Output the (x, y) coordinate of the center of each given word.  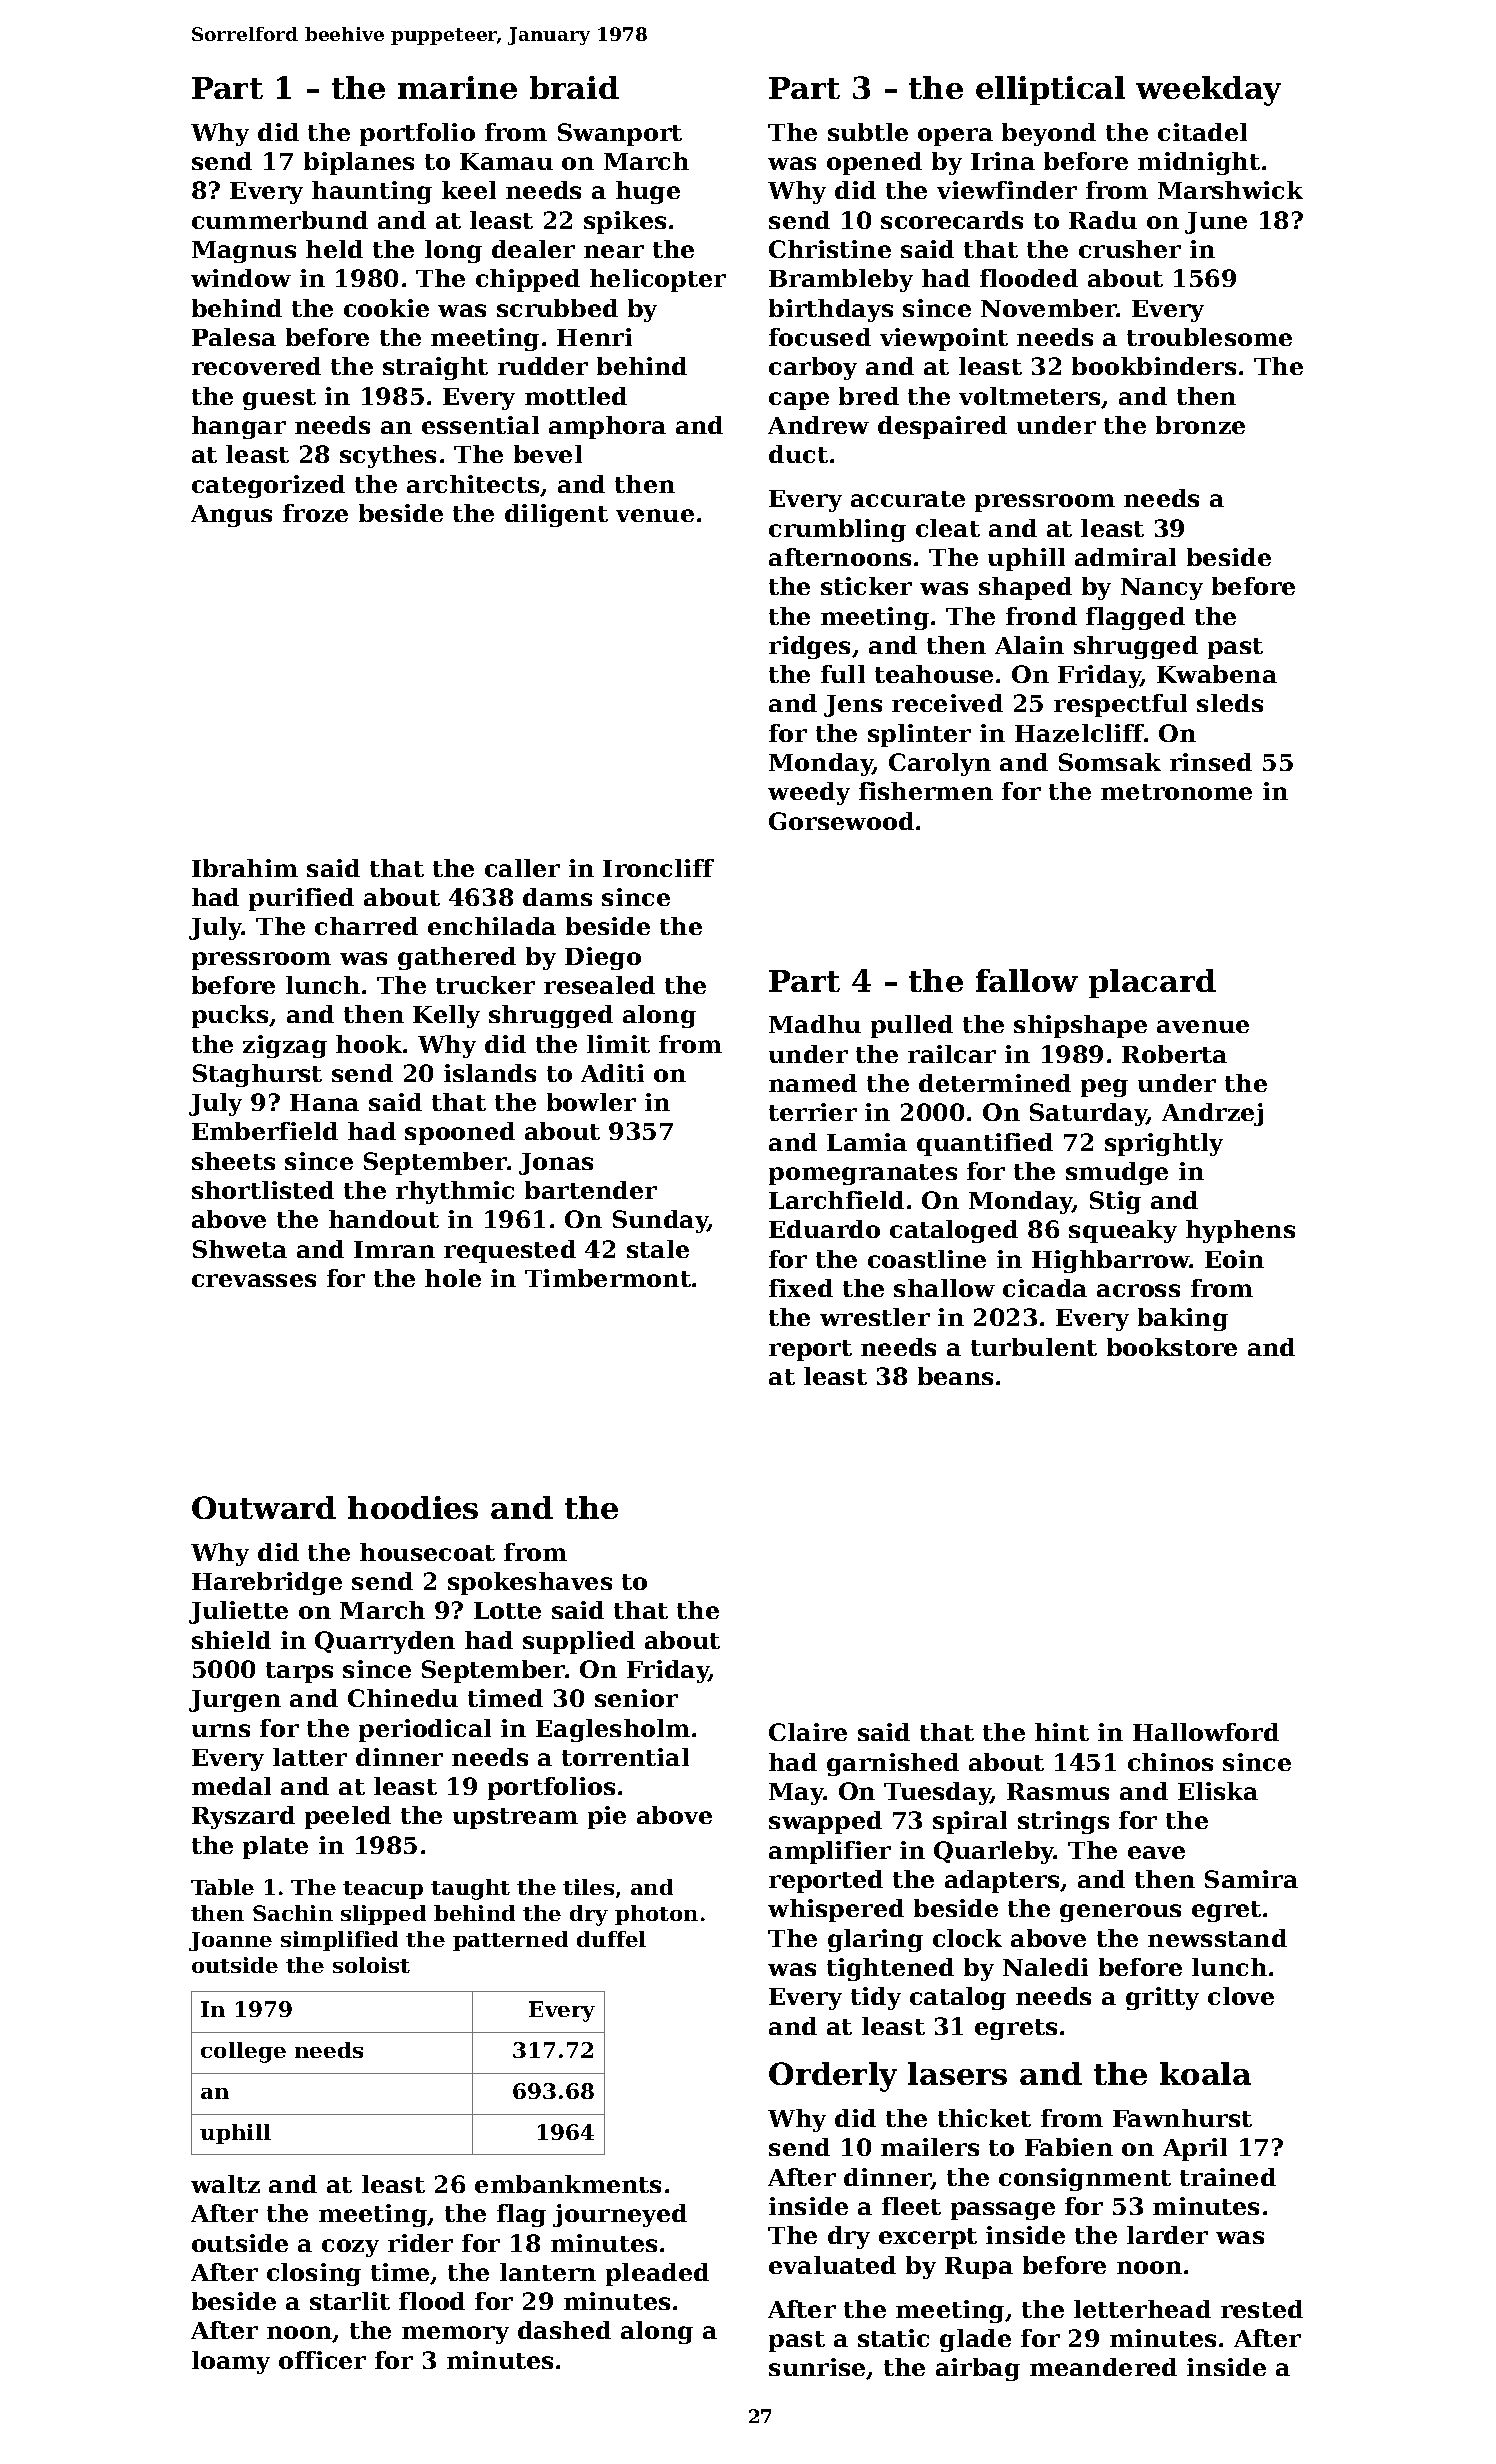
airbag (978, 2369)
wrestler (875, 1317)
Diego (603, 958)
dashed (564, 2330)
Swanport (620, 134)
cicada (1045, 1288)
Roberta (1174, 1054)
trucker (485, 985)
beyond (1049, 134)
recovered (256, 366)
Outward (264, 1507)
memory (455, 2335)
